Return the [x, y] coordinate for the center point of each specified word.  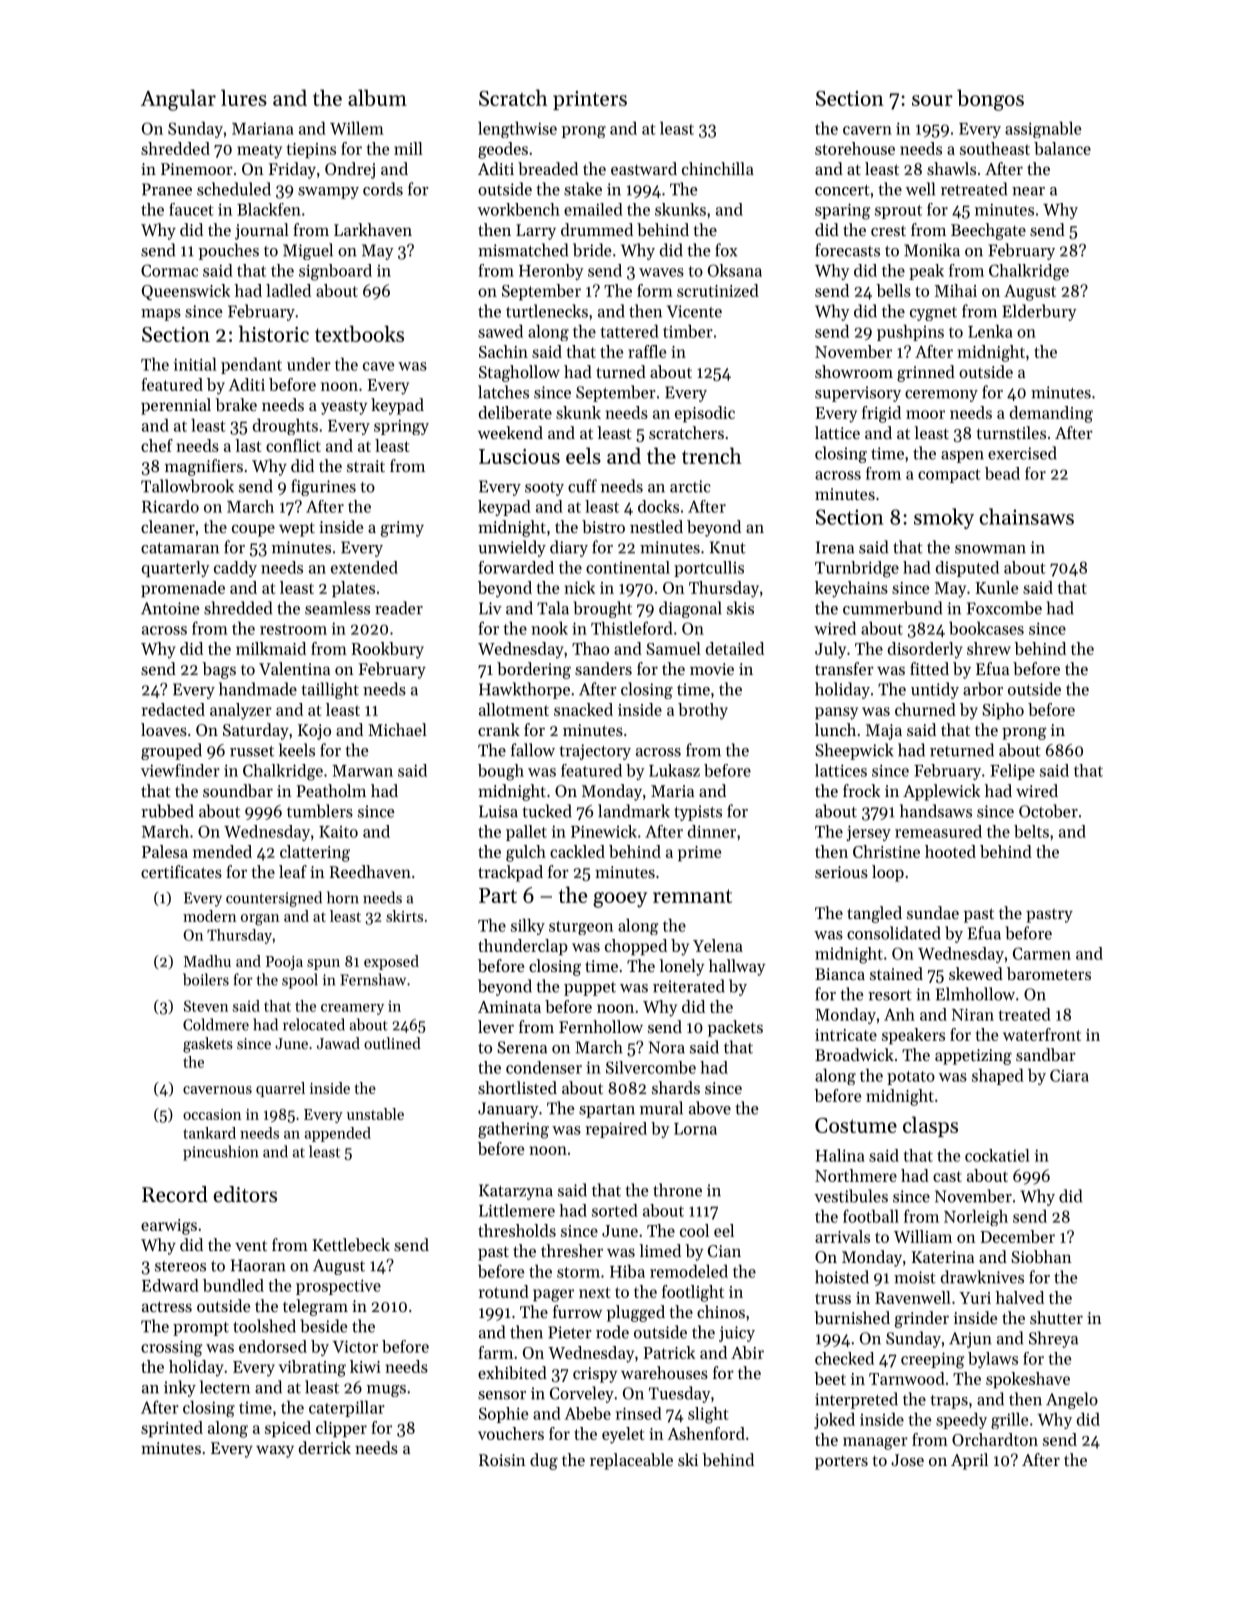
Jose [907, 1460]
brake [236, 404]
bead [1002, 473]
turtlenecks [547, 311]
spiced [288, 1429]
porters [841, 1462]
